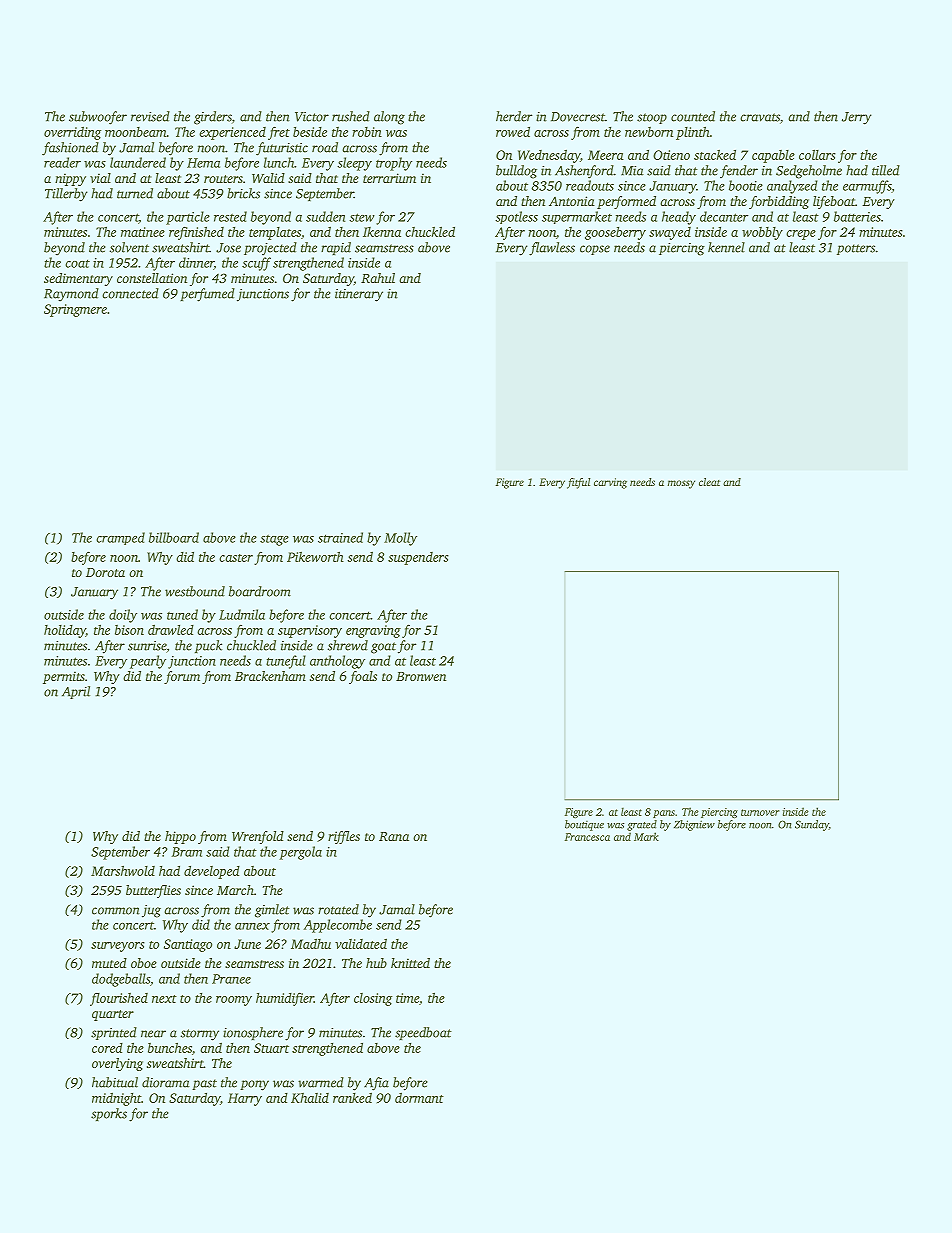 This screenshot has width=952, height=1233. What do you see at coordinates (109, 1114) in the screenshot?
I see `sporks` at bounding box center [109, 1114].
